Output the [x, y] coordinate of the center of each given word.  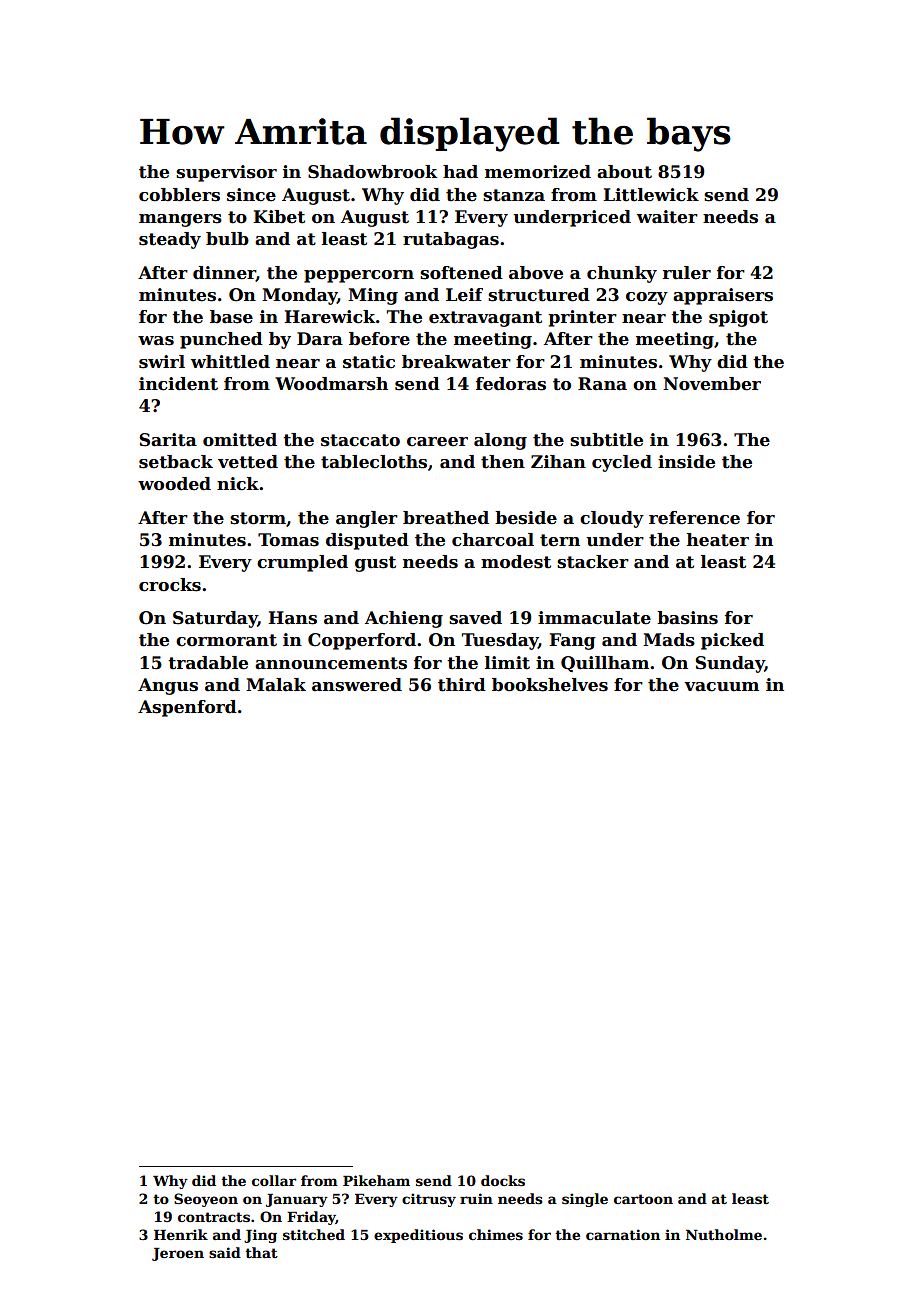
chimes [496, 1234]
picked [732, 641]
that [261, 1252]
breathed [446, 518]
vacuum [721, 687]
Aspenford [187, 708]
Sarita [168, 440]
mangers [180, 220]
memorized [538, 172]
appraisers [723, 296]
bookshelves [550, 685]
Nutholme [724, 1234]
